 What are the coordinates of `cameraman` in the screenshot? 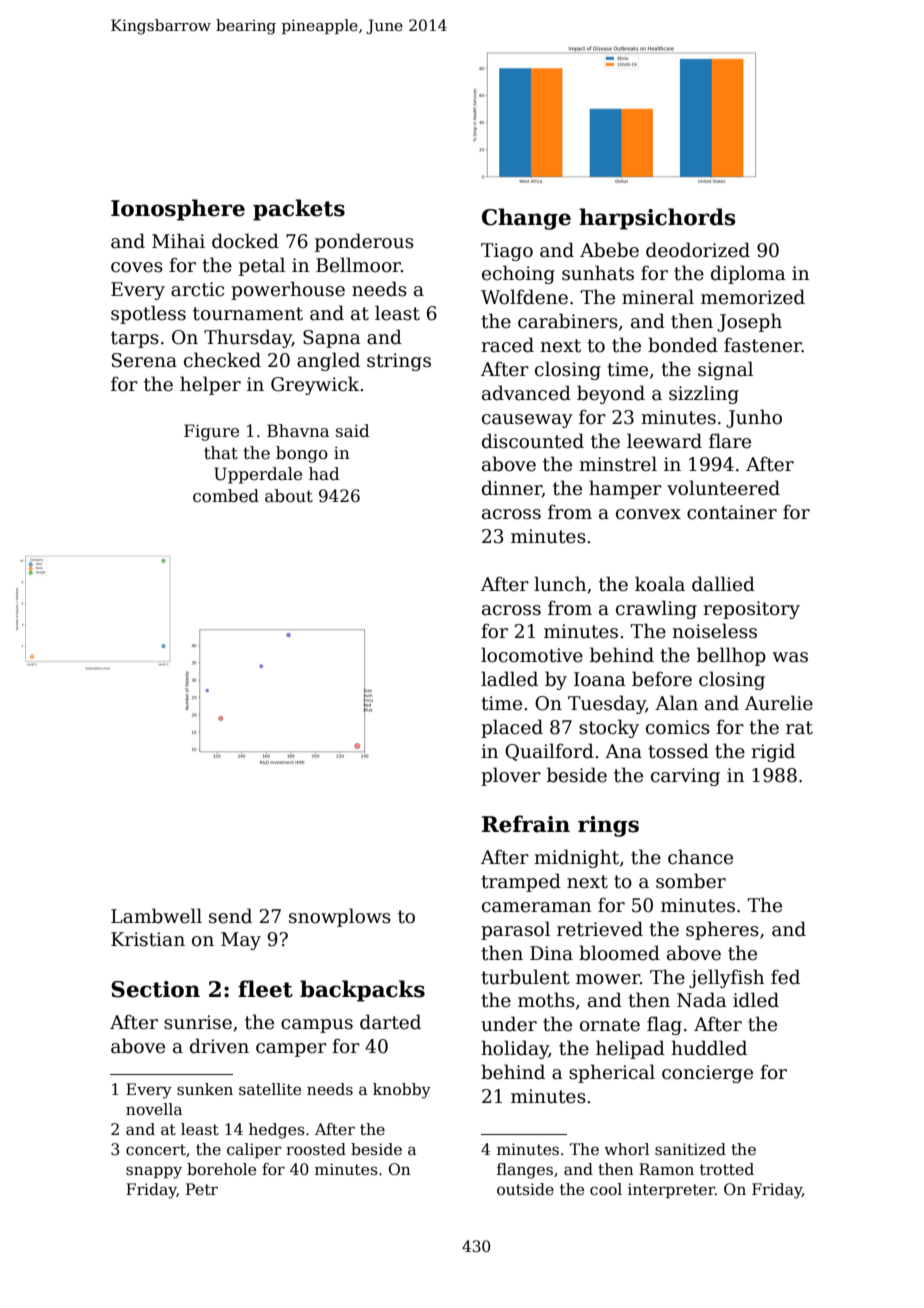 It's located at (536, 907).
